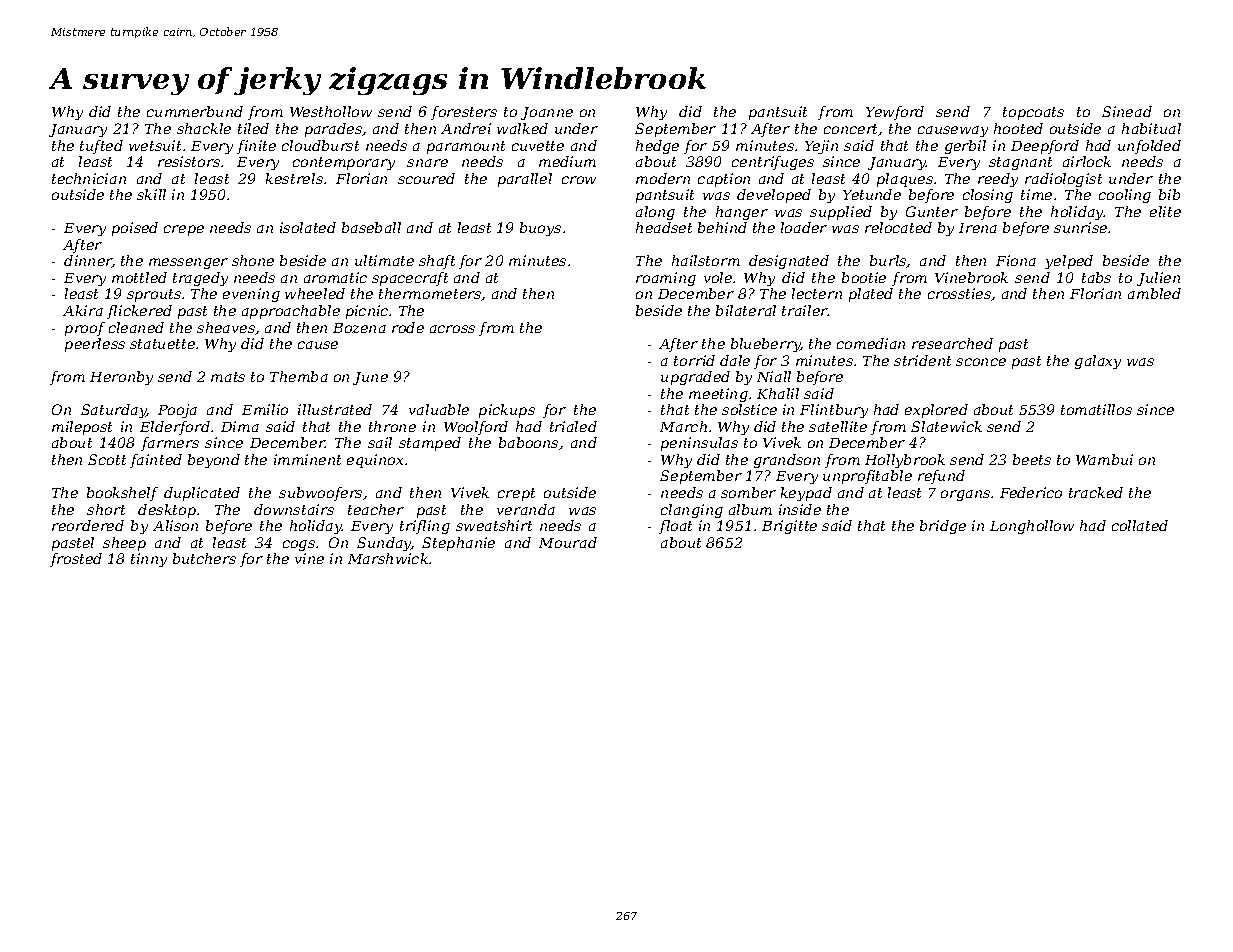 This screenshot has height=952, width=1233. Describe the element at coordinates (299, 376) in the screenshot. I see `Themba` at that location.
